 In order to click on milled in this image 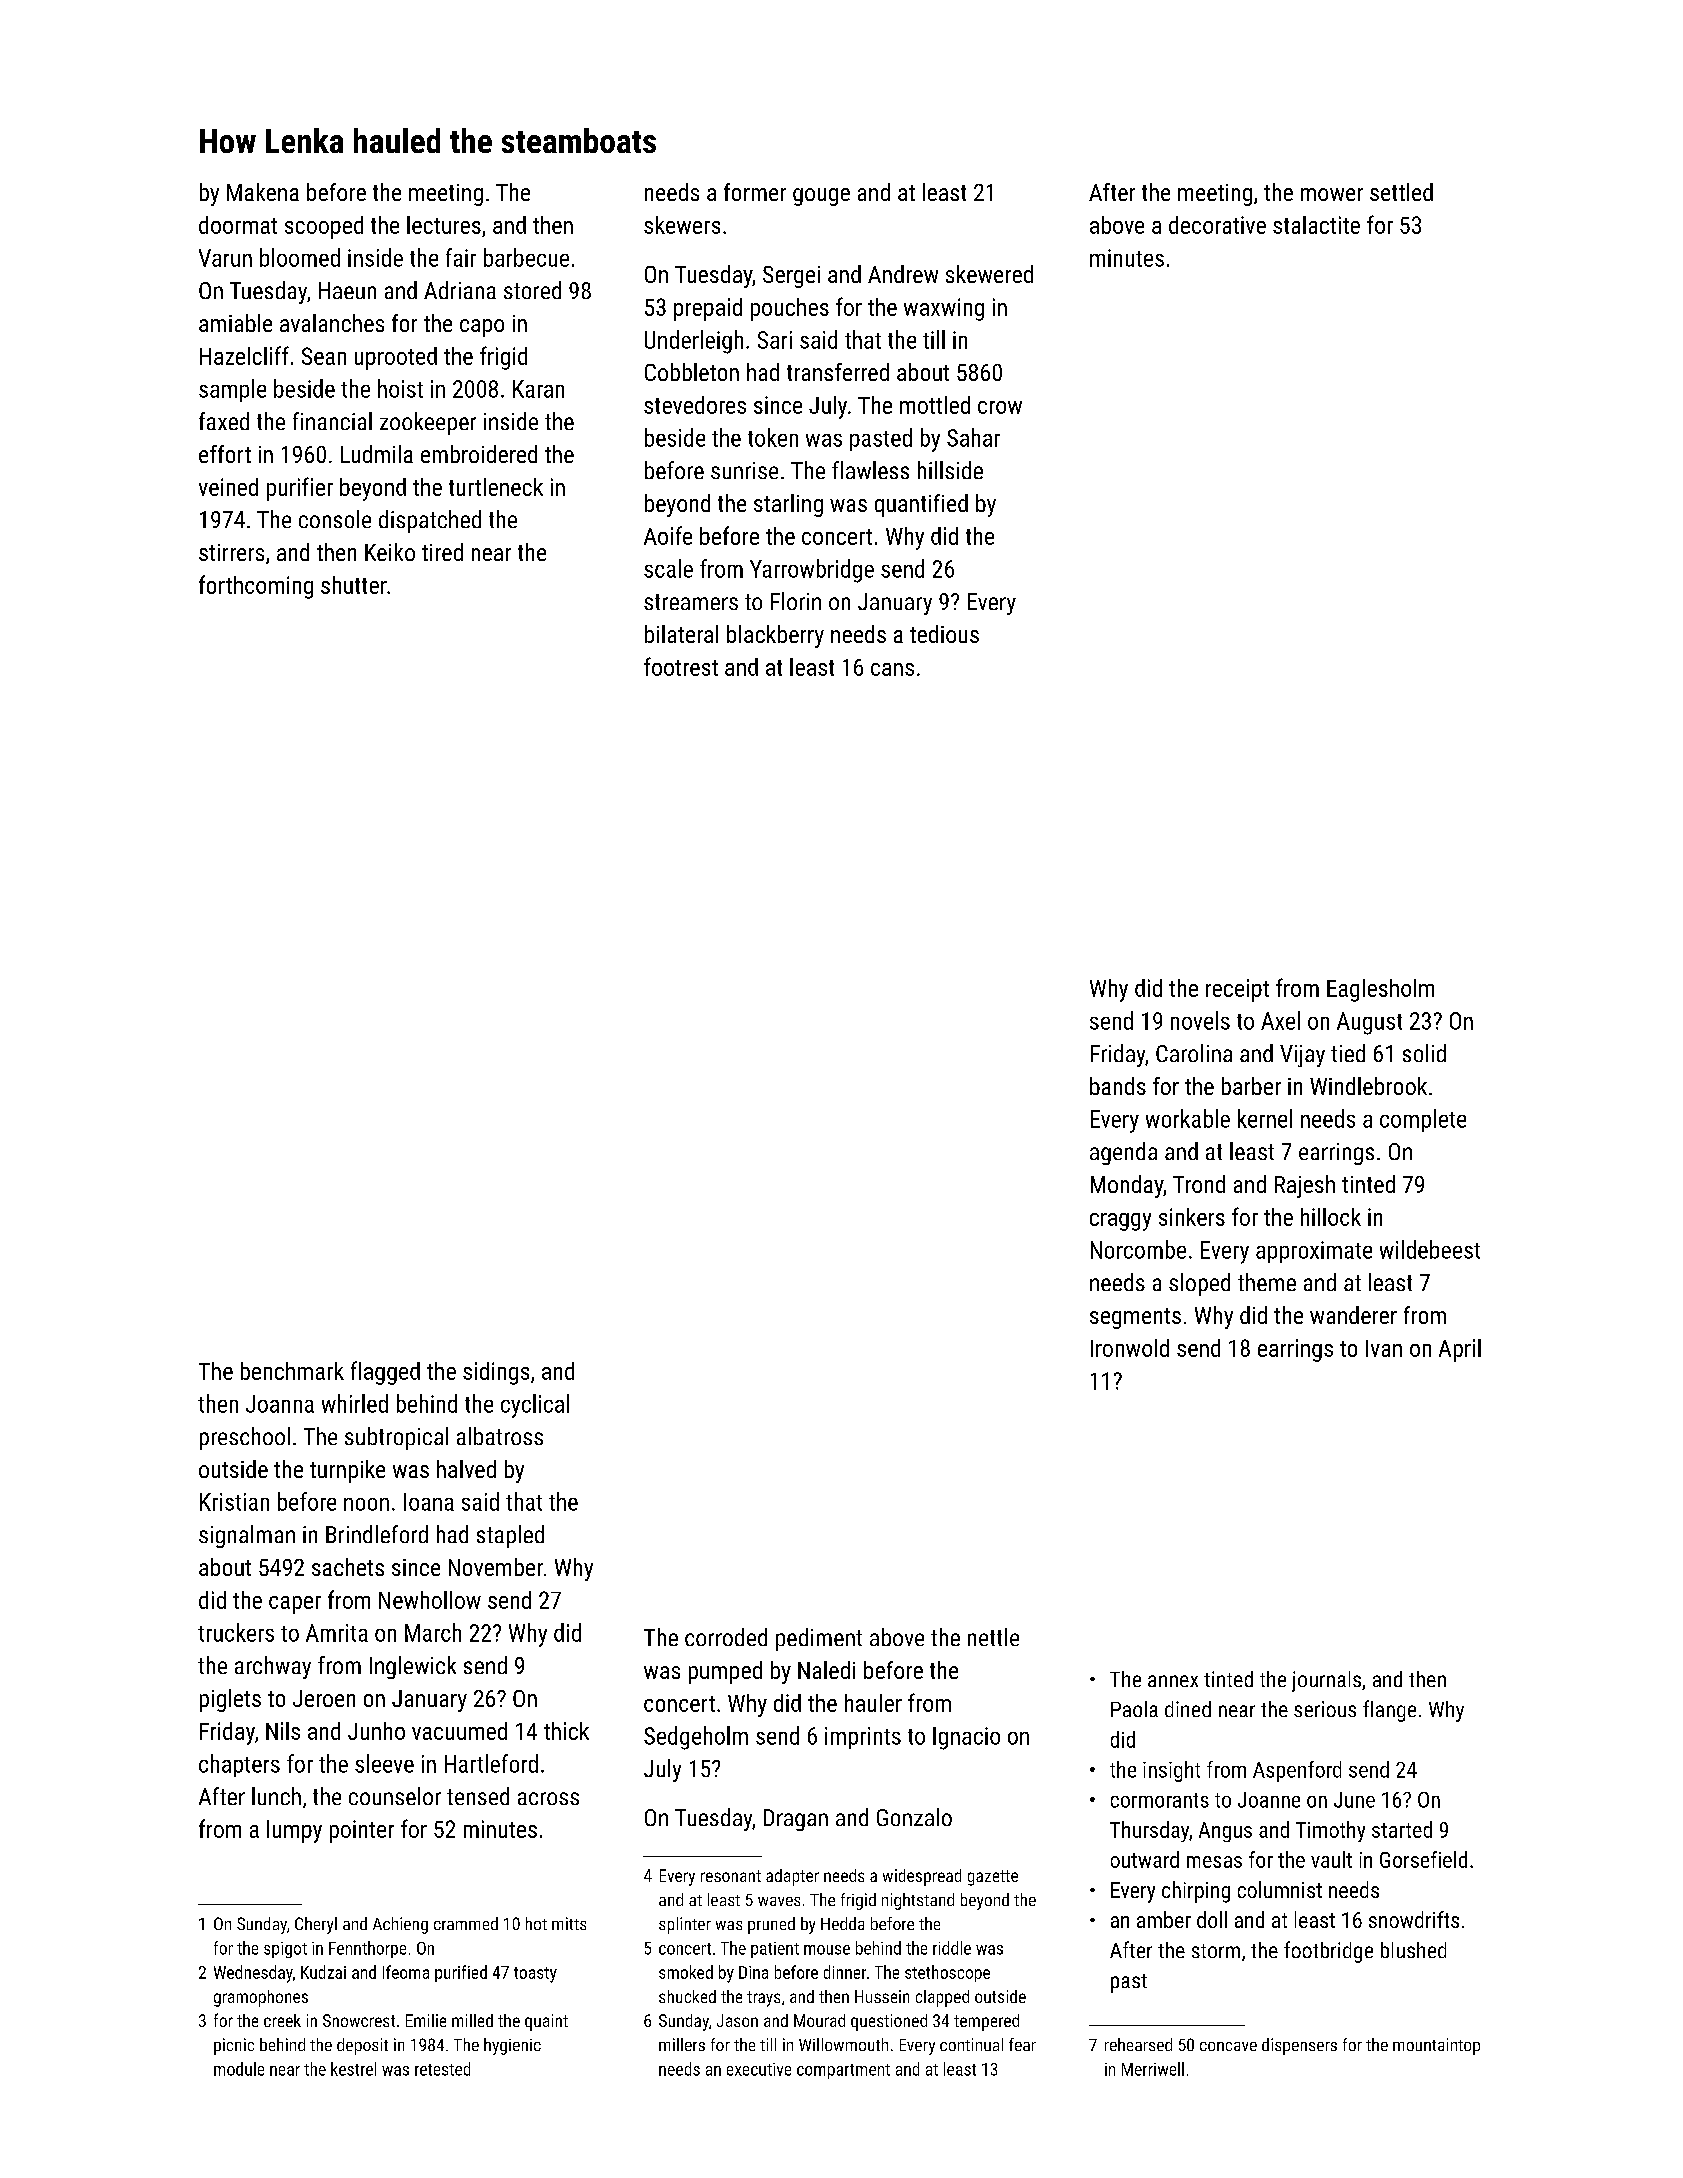, I will do `click(472, 2020)`.
